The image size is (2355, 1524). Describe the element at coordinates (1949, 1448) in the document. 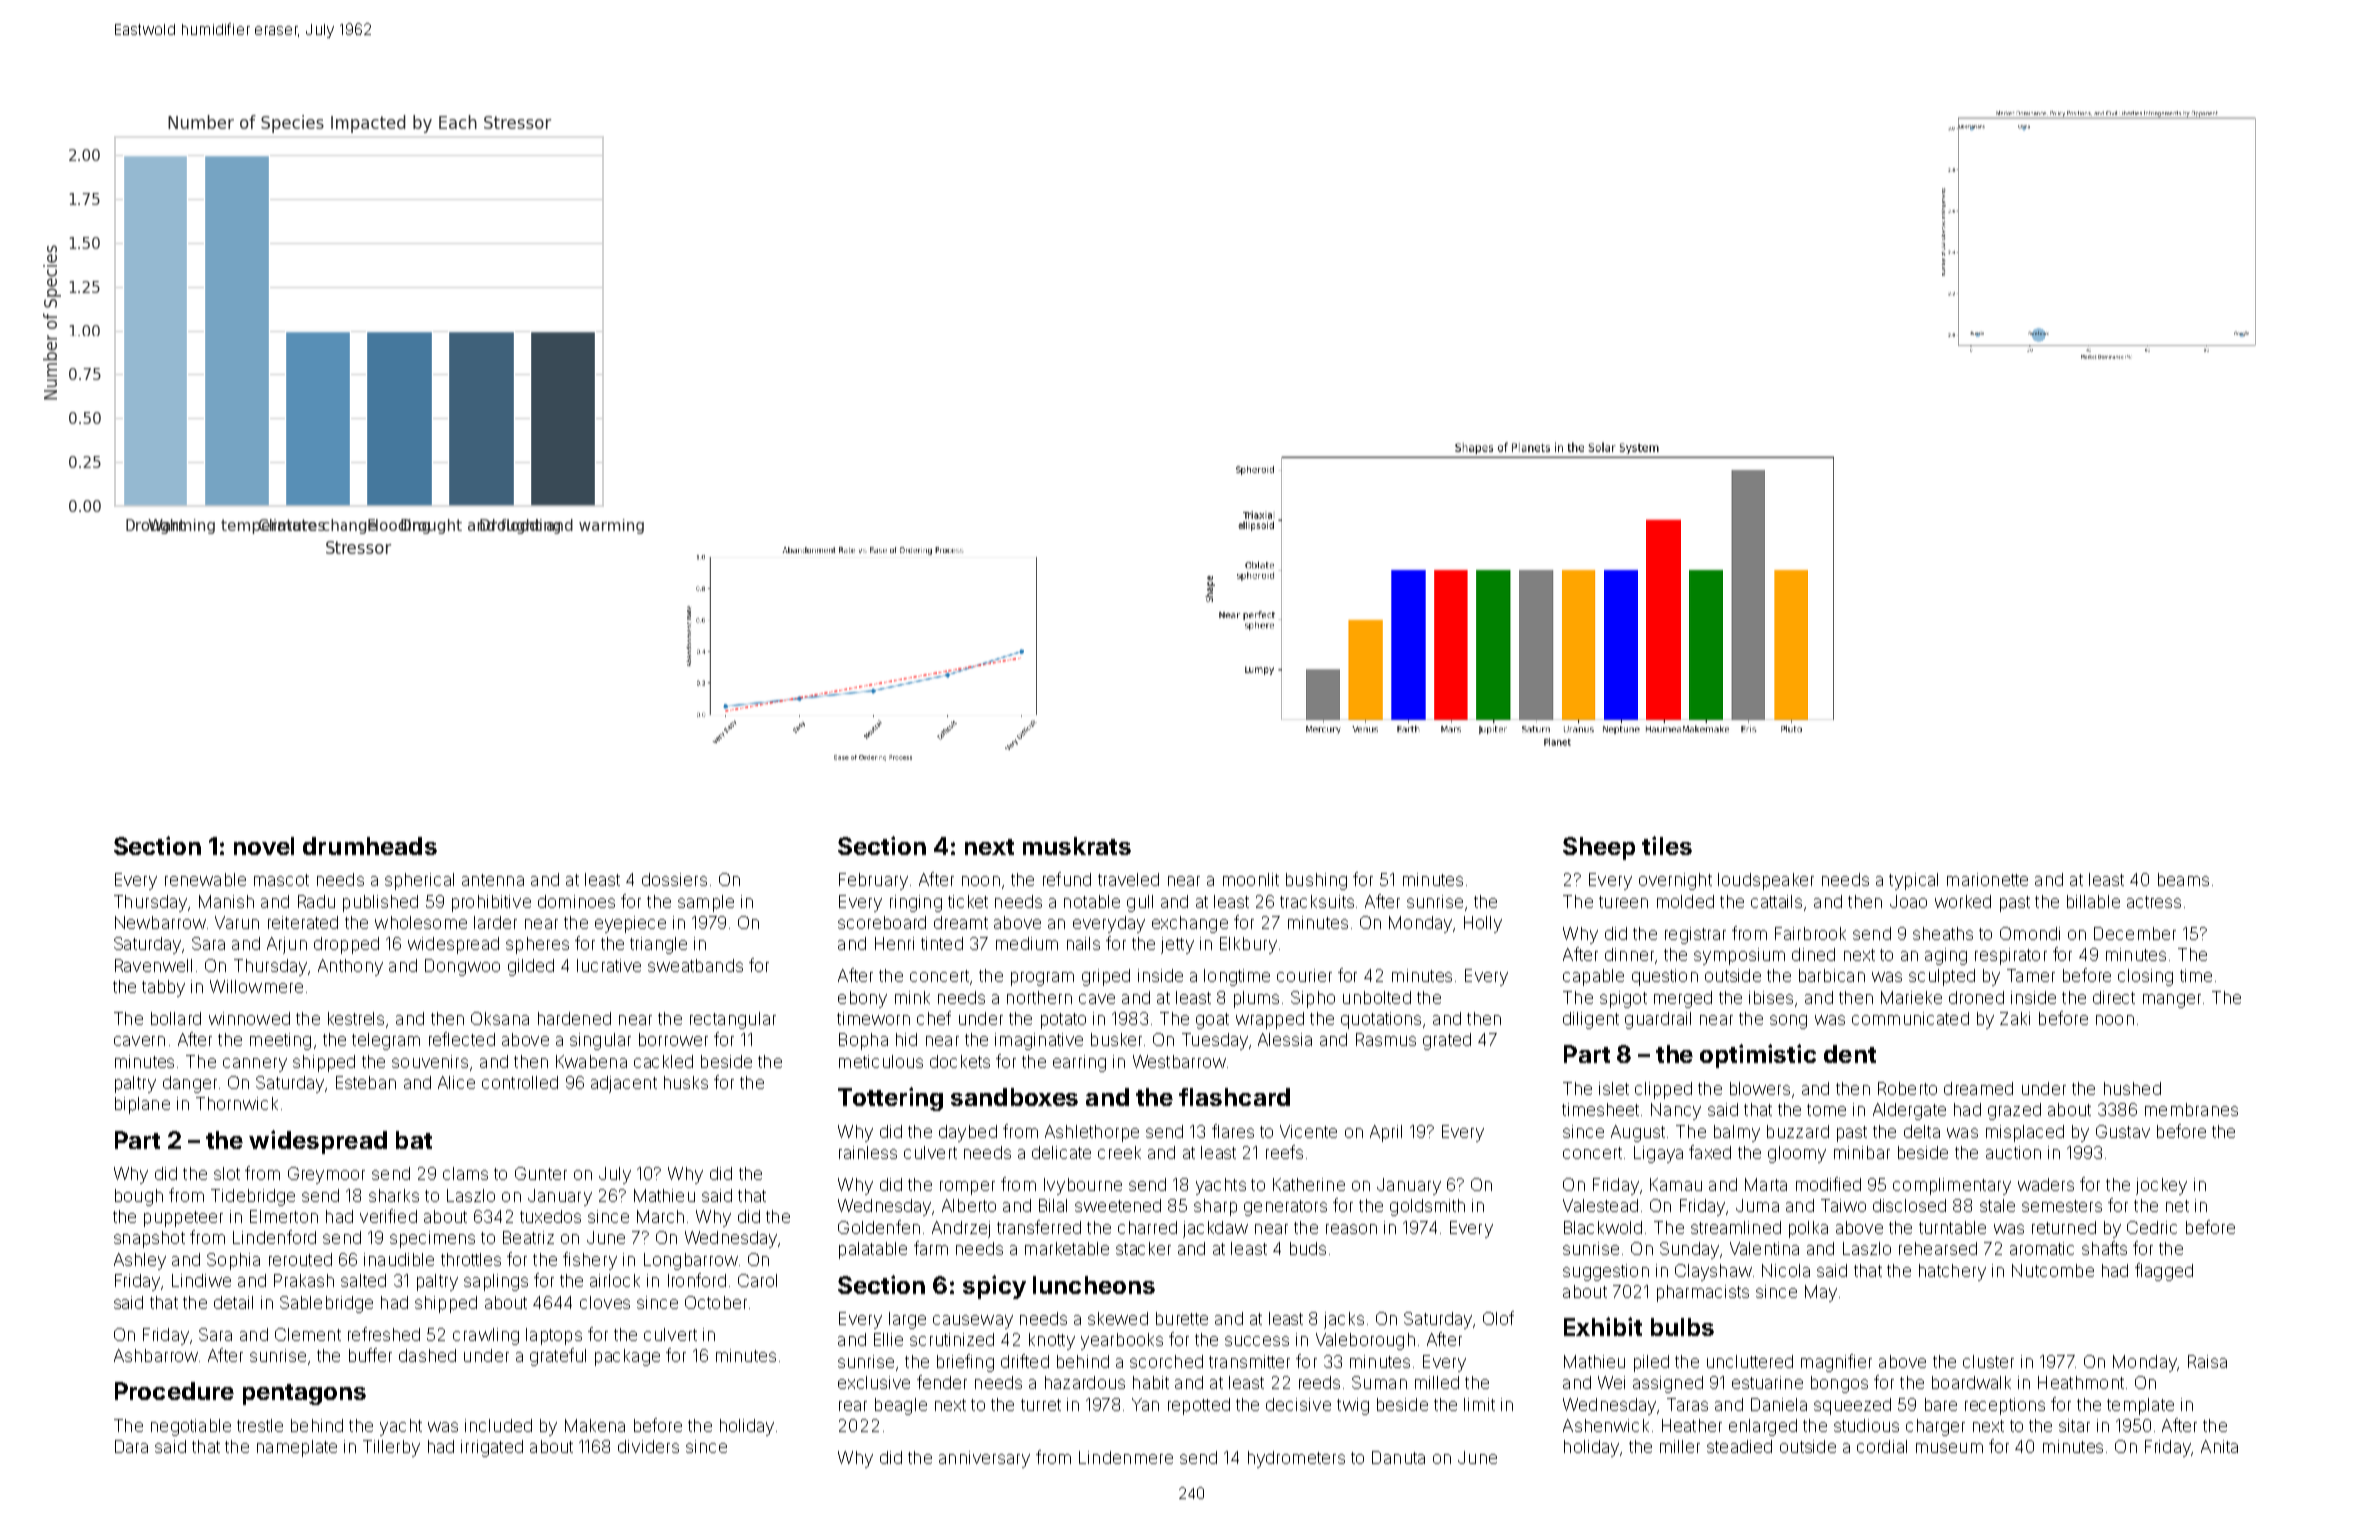

I see `museum` at that location.
